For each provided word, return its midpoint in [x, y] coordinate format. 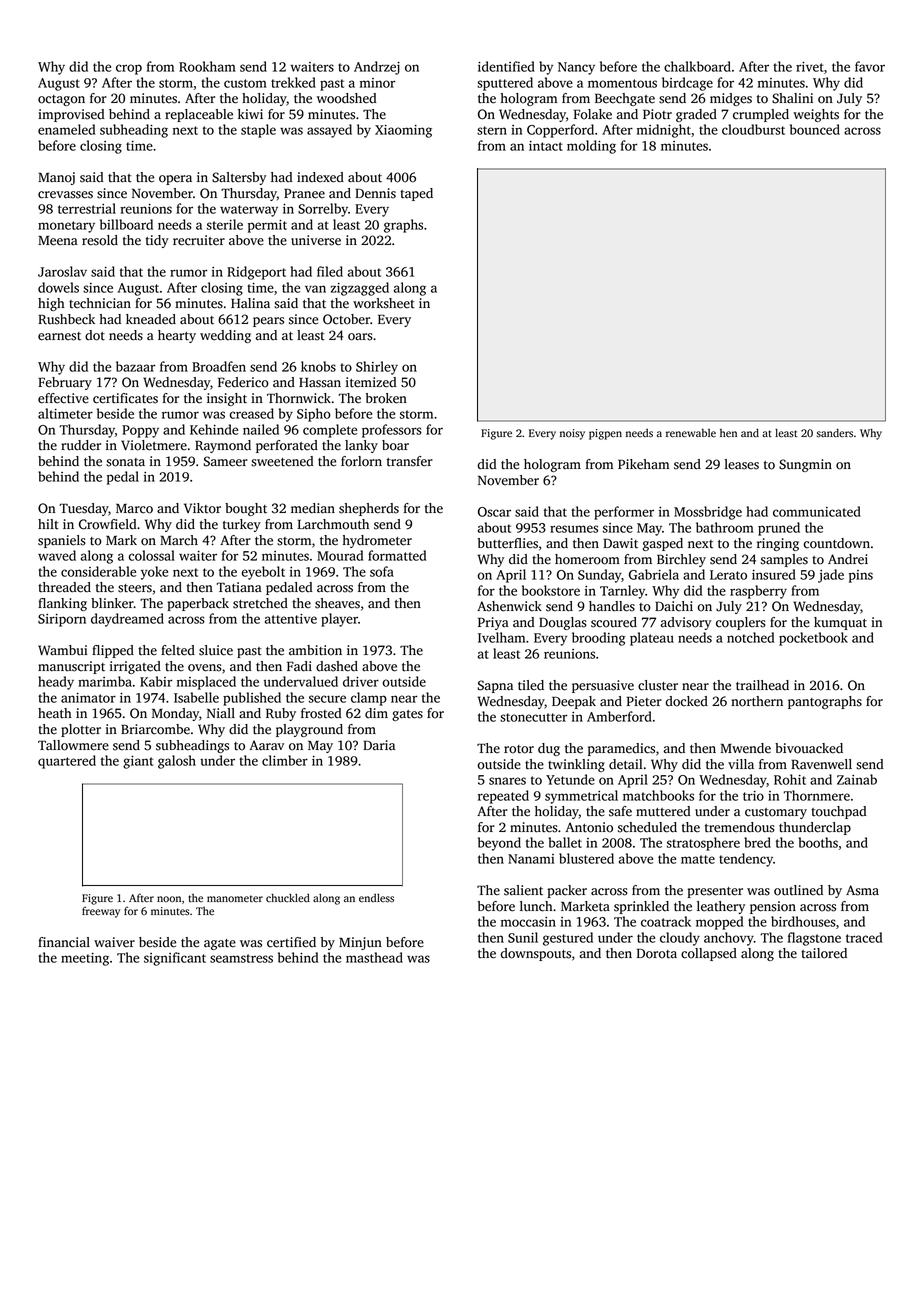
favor [870, 66]
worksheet [384, 303]
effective [63, 398]
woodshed [347, 98]
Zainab [857, 779]
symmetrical [581, 797]
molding [591, 147]
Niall [221, 713]
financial [64, 942]
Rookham [207, 66]
